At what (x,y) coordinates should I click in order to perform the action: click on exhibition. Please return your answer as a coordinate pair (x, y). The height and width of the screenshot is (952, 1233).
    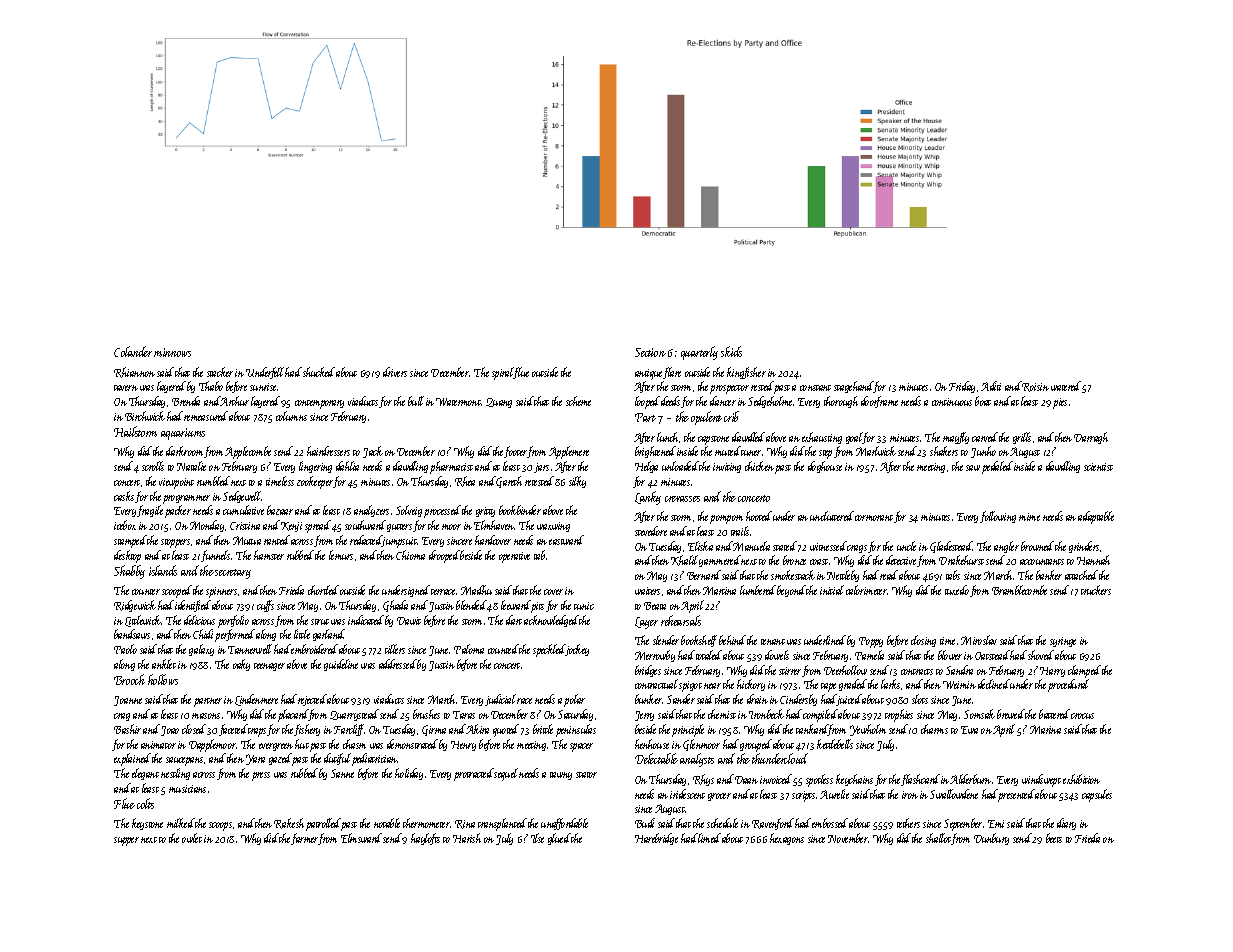
    Looking at the image, I should click on (1081, 779).
